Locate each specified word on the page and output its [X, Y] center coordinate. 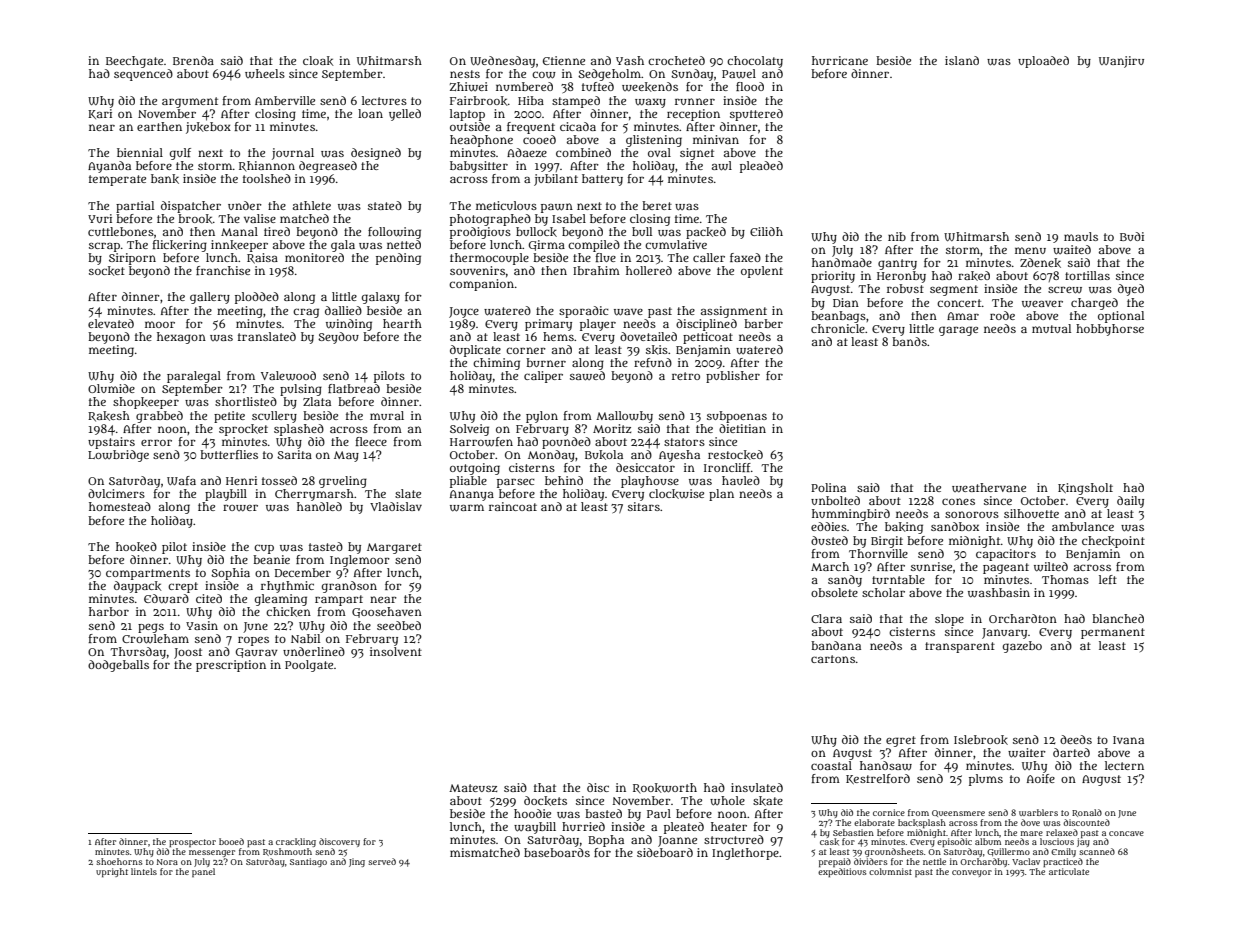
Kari [100, 114]
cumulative [676, 244]
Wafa [181, 480]
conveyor [972, 873]
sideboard [665, 852]
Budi [1132, 236]
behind [564, 480]
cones [958, 501]
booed [231, 841]
